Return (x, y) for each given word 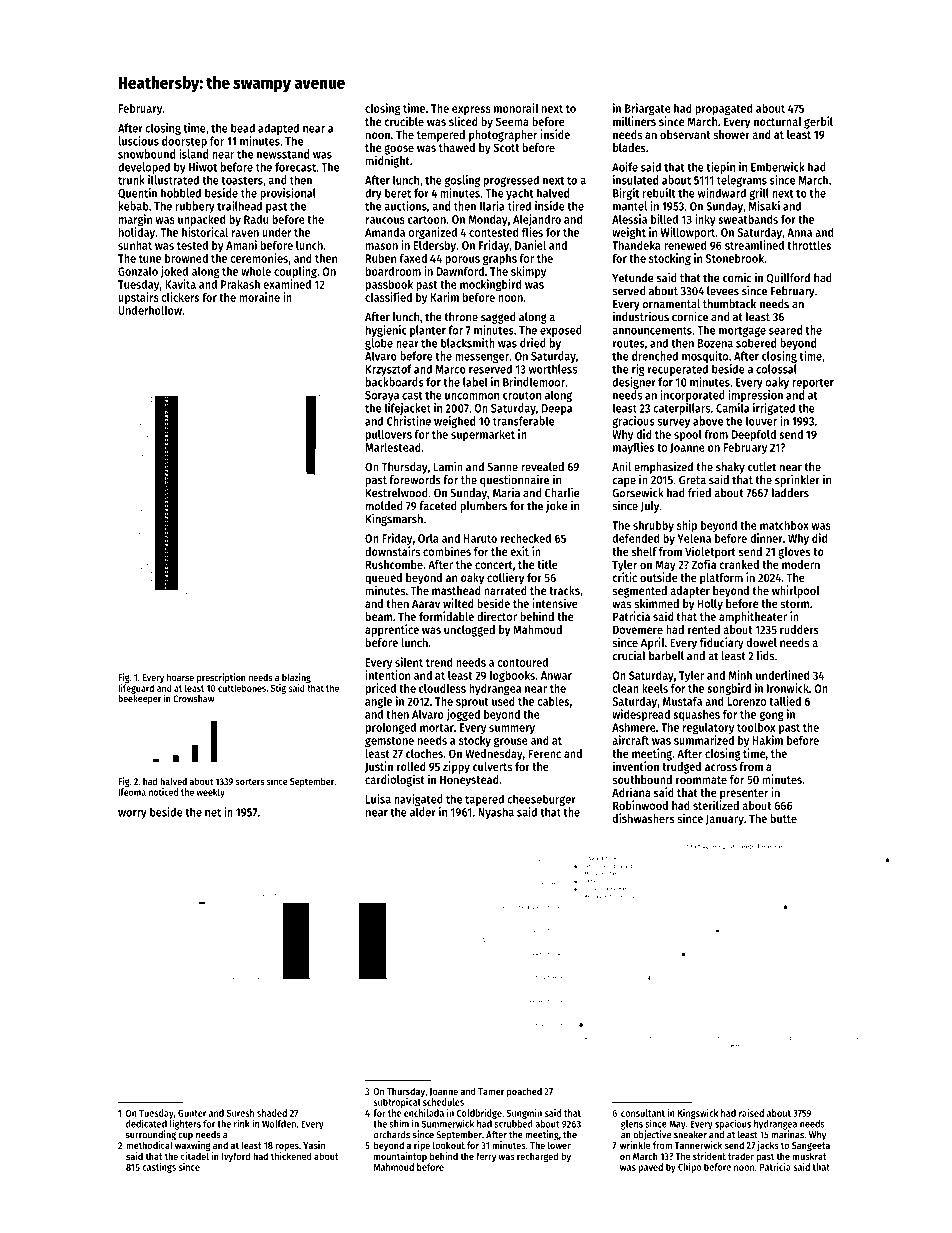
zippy (456, 767)
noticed (163, 792)
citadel (195, 1156)
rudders (799, 629)
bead (243, 128)
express (471, 110)
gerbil (818, 122)
